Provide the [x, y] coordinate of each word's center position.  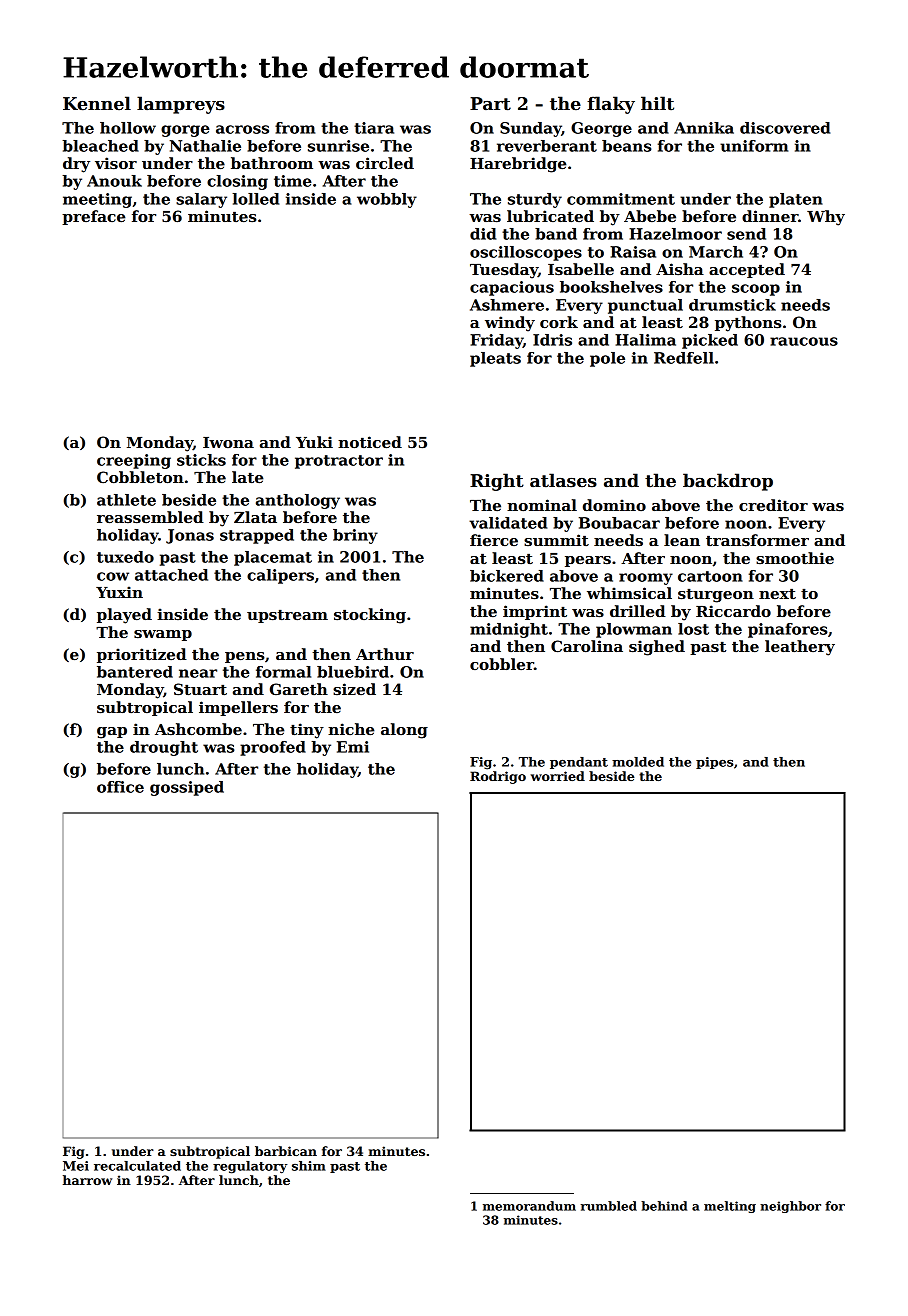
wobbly [387, 200]
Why [826, 218]
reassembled [150, 517]
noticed [370, 442]
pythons [748, 324]
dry [76, 165]
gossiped [187, 788]
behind [664, 1206]
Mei [76, 1166]
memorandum [529, 1206]
